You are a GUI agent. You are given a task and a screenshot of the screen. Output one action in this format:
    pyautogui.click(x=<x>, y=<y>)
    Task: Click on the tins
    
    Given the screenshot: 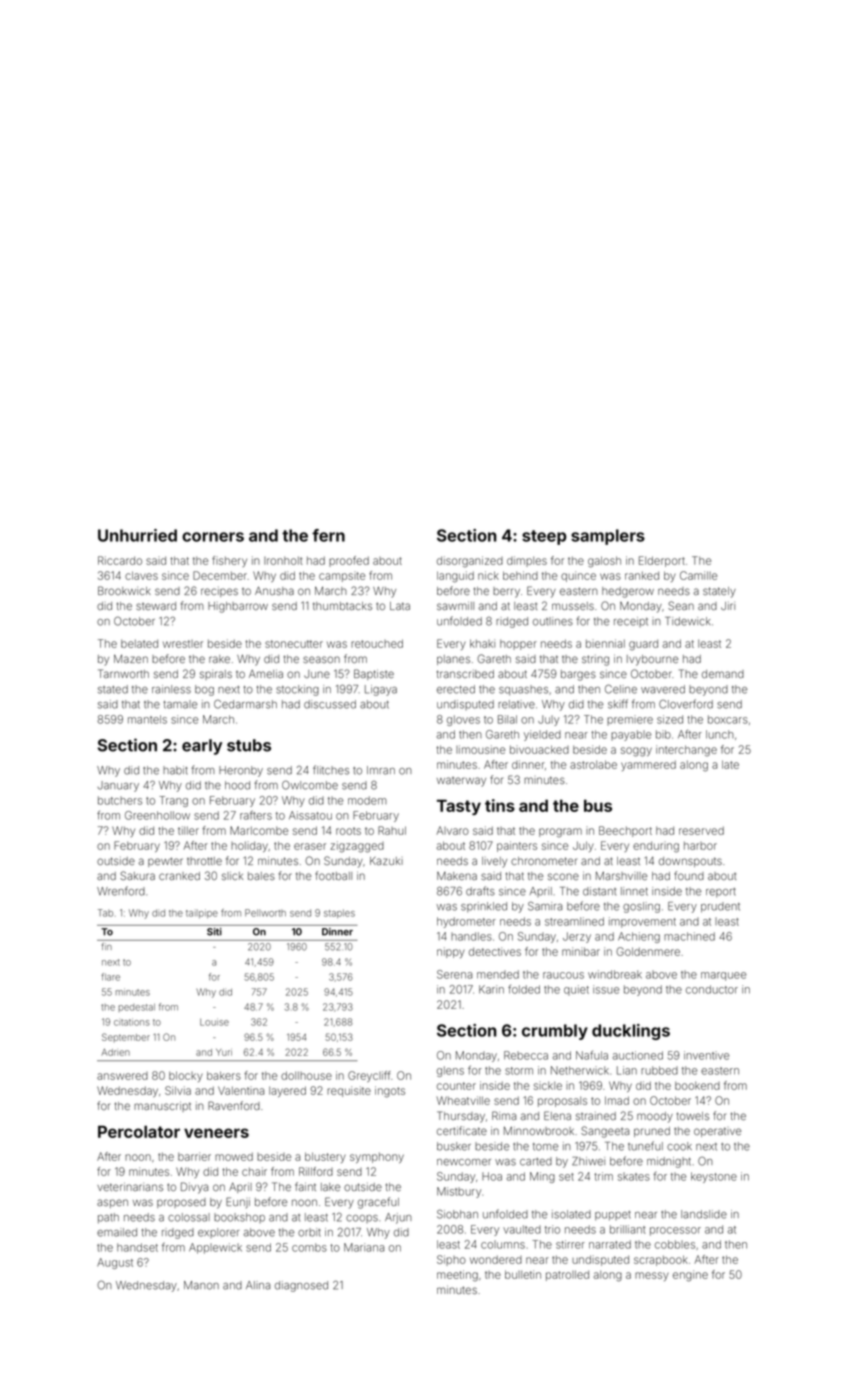 What is the action you would take?
    pyautogui.click(x=500, y=805)
